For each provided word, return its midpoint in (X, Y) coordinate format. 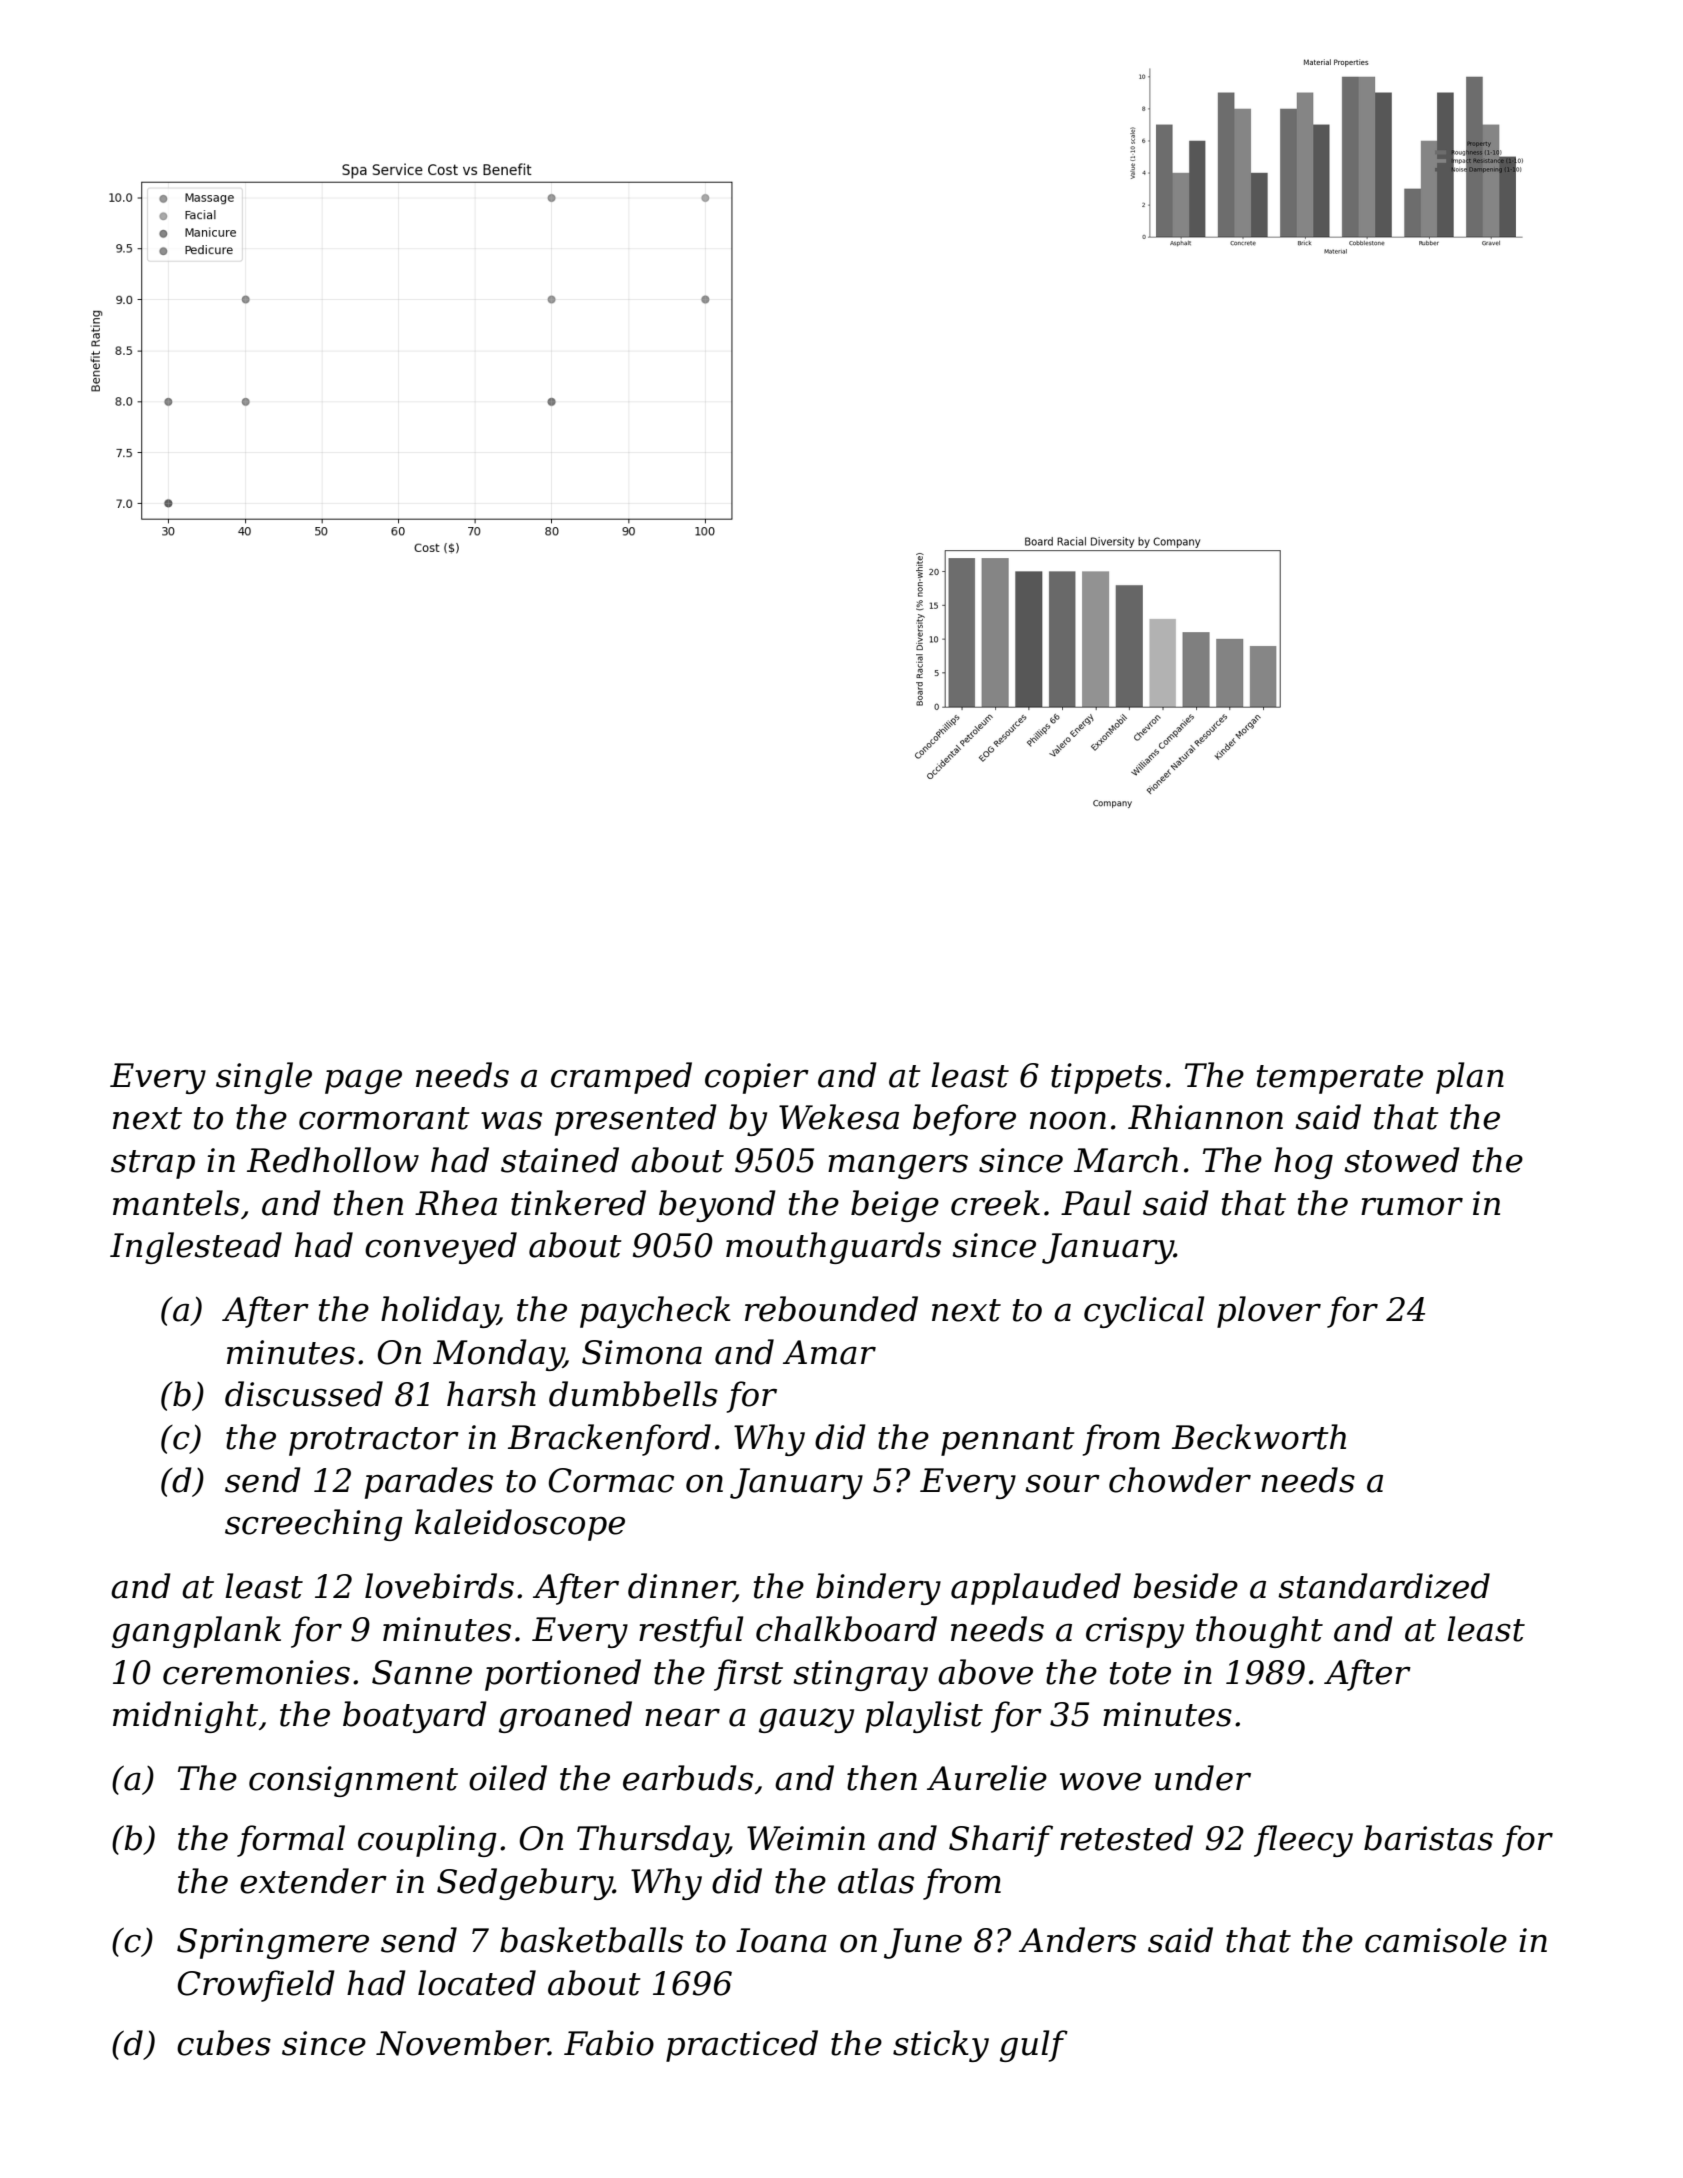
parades (429, 1483)
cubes (224, 2043)
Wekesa (839, 1117)
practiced (742, 2046)
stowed (1402, 1160)
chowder (1180, 1480)
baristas (1428, 1838)
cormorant (384, 1118)
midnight (185, 1717)
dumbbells (633, 1394)
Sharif (1001, 1841)
